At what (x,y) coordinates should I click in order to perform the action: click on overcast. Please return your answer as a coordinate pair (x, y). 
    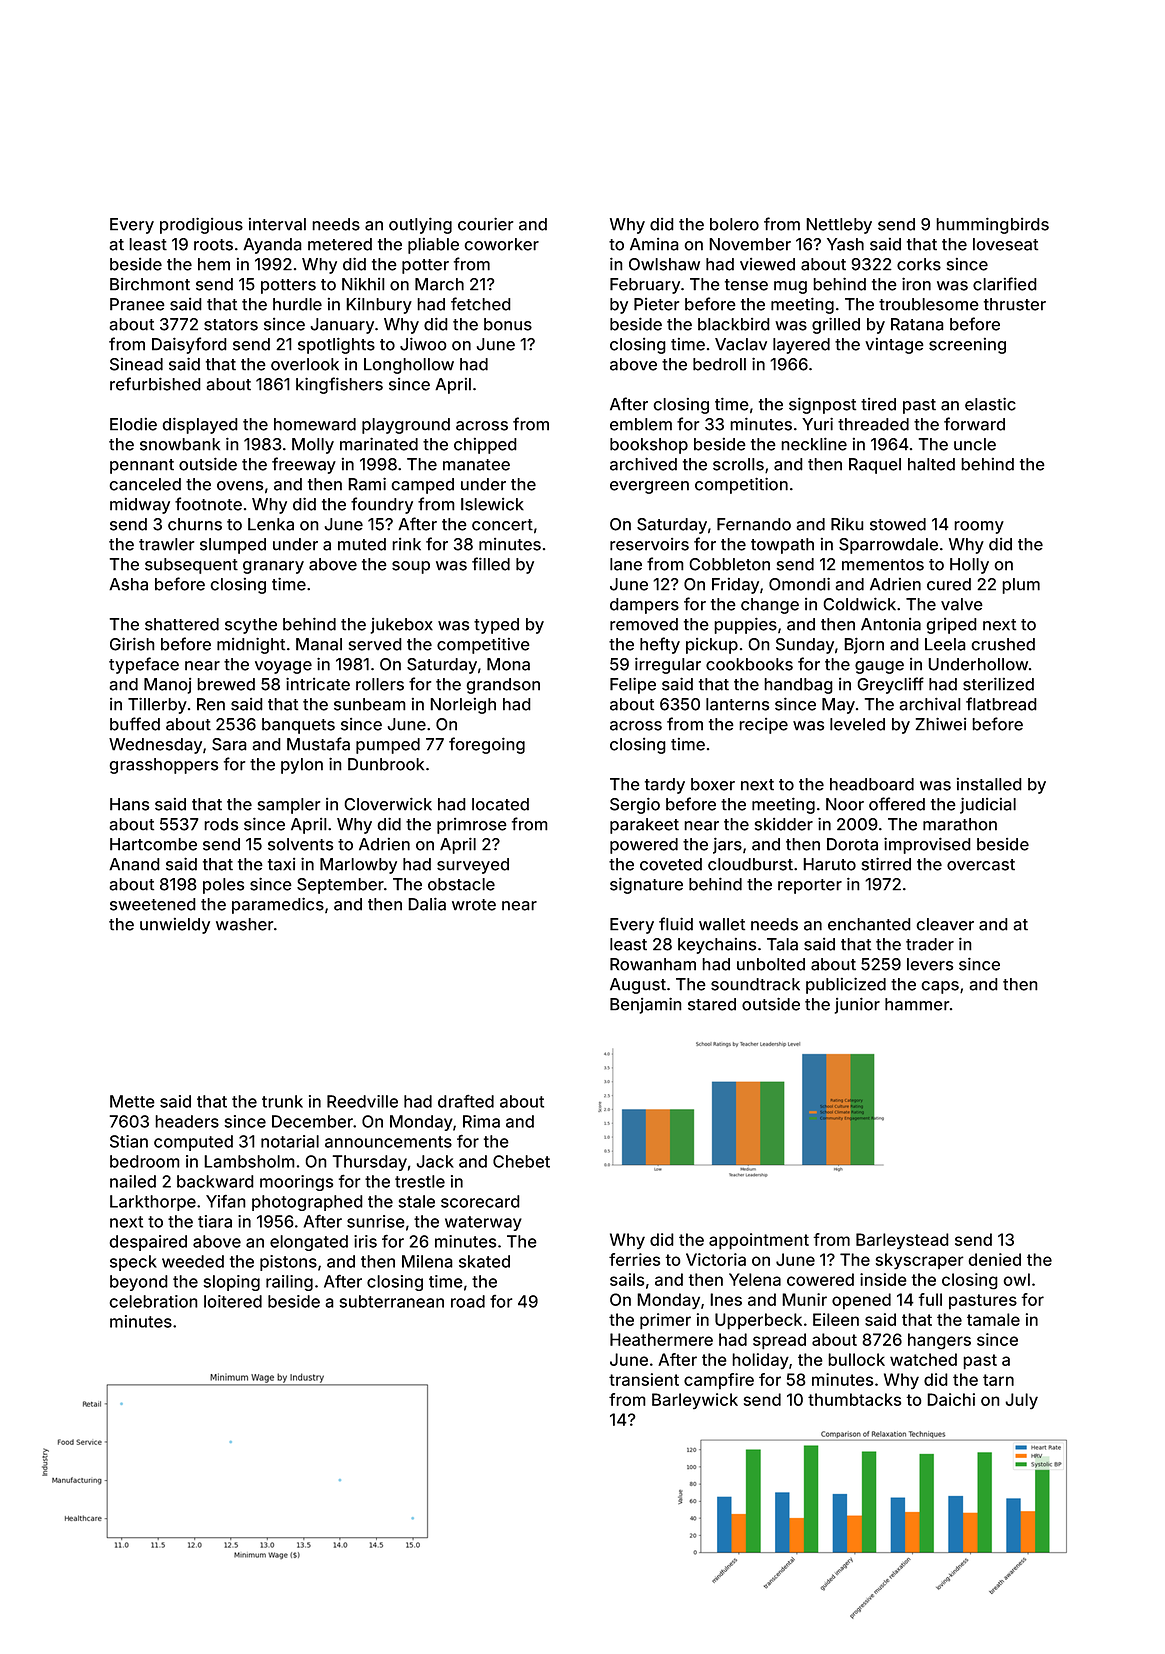
    Looking at the image, I should click on (981, 865).
